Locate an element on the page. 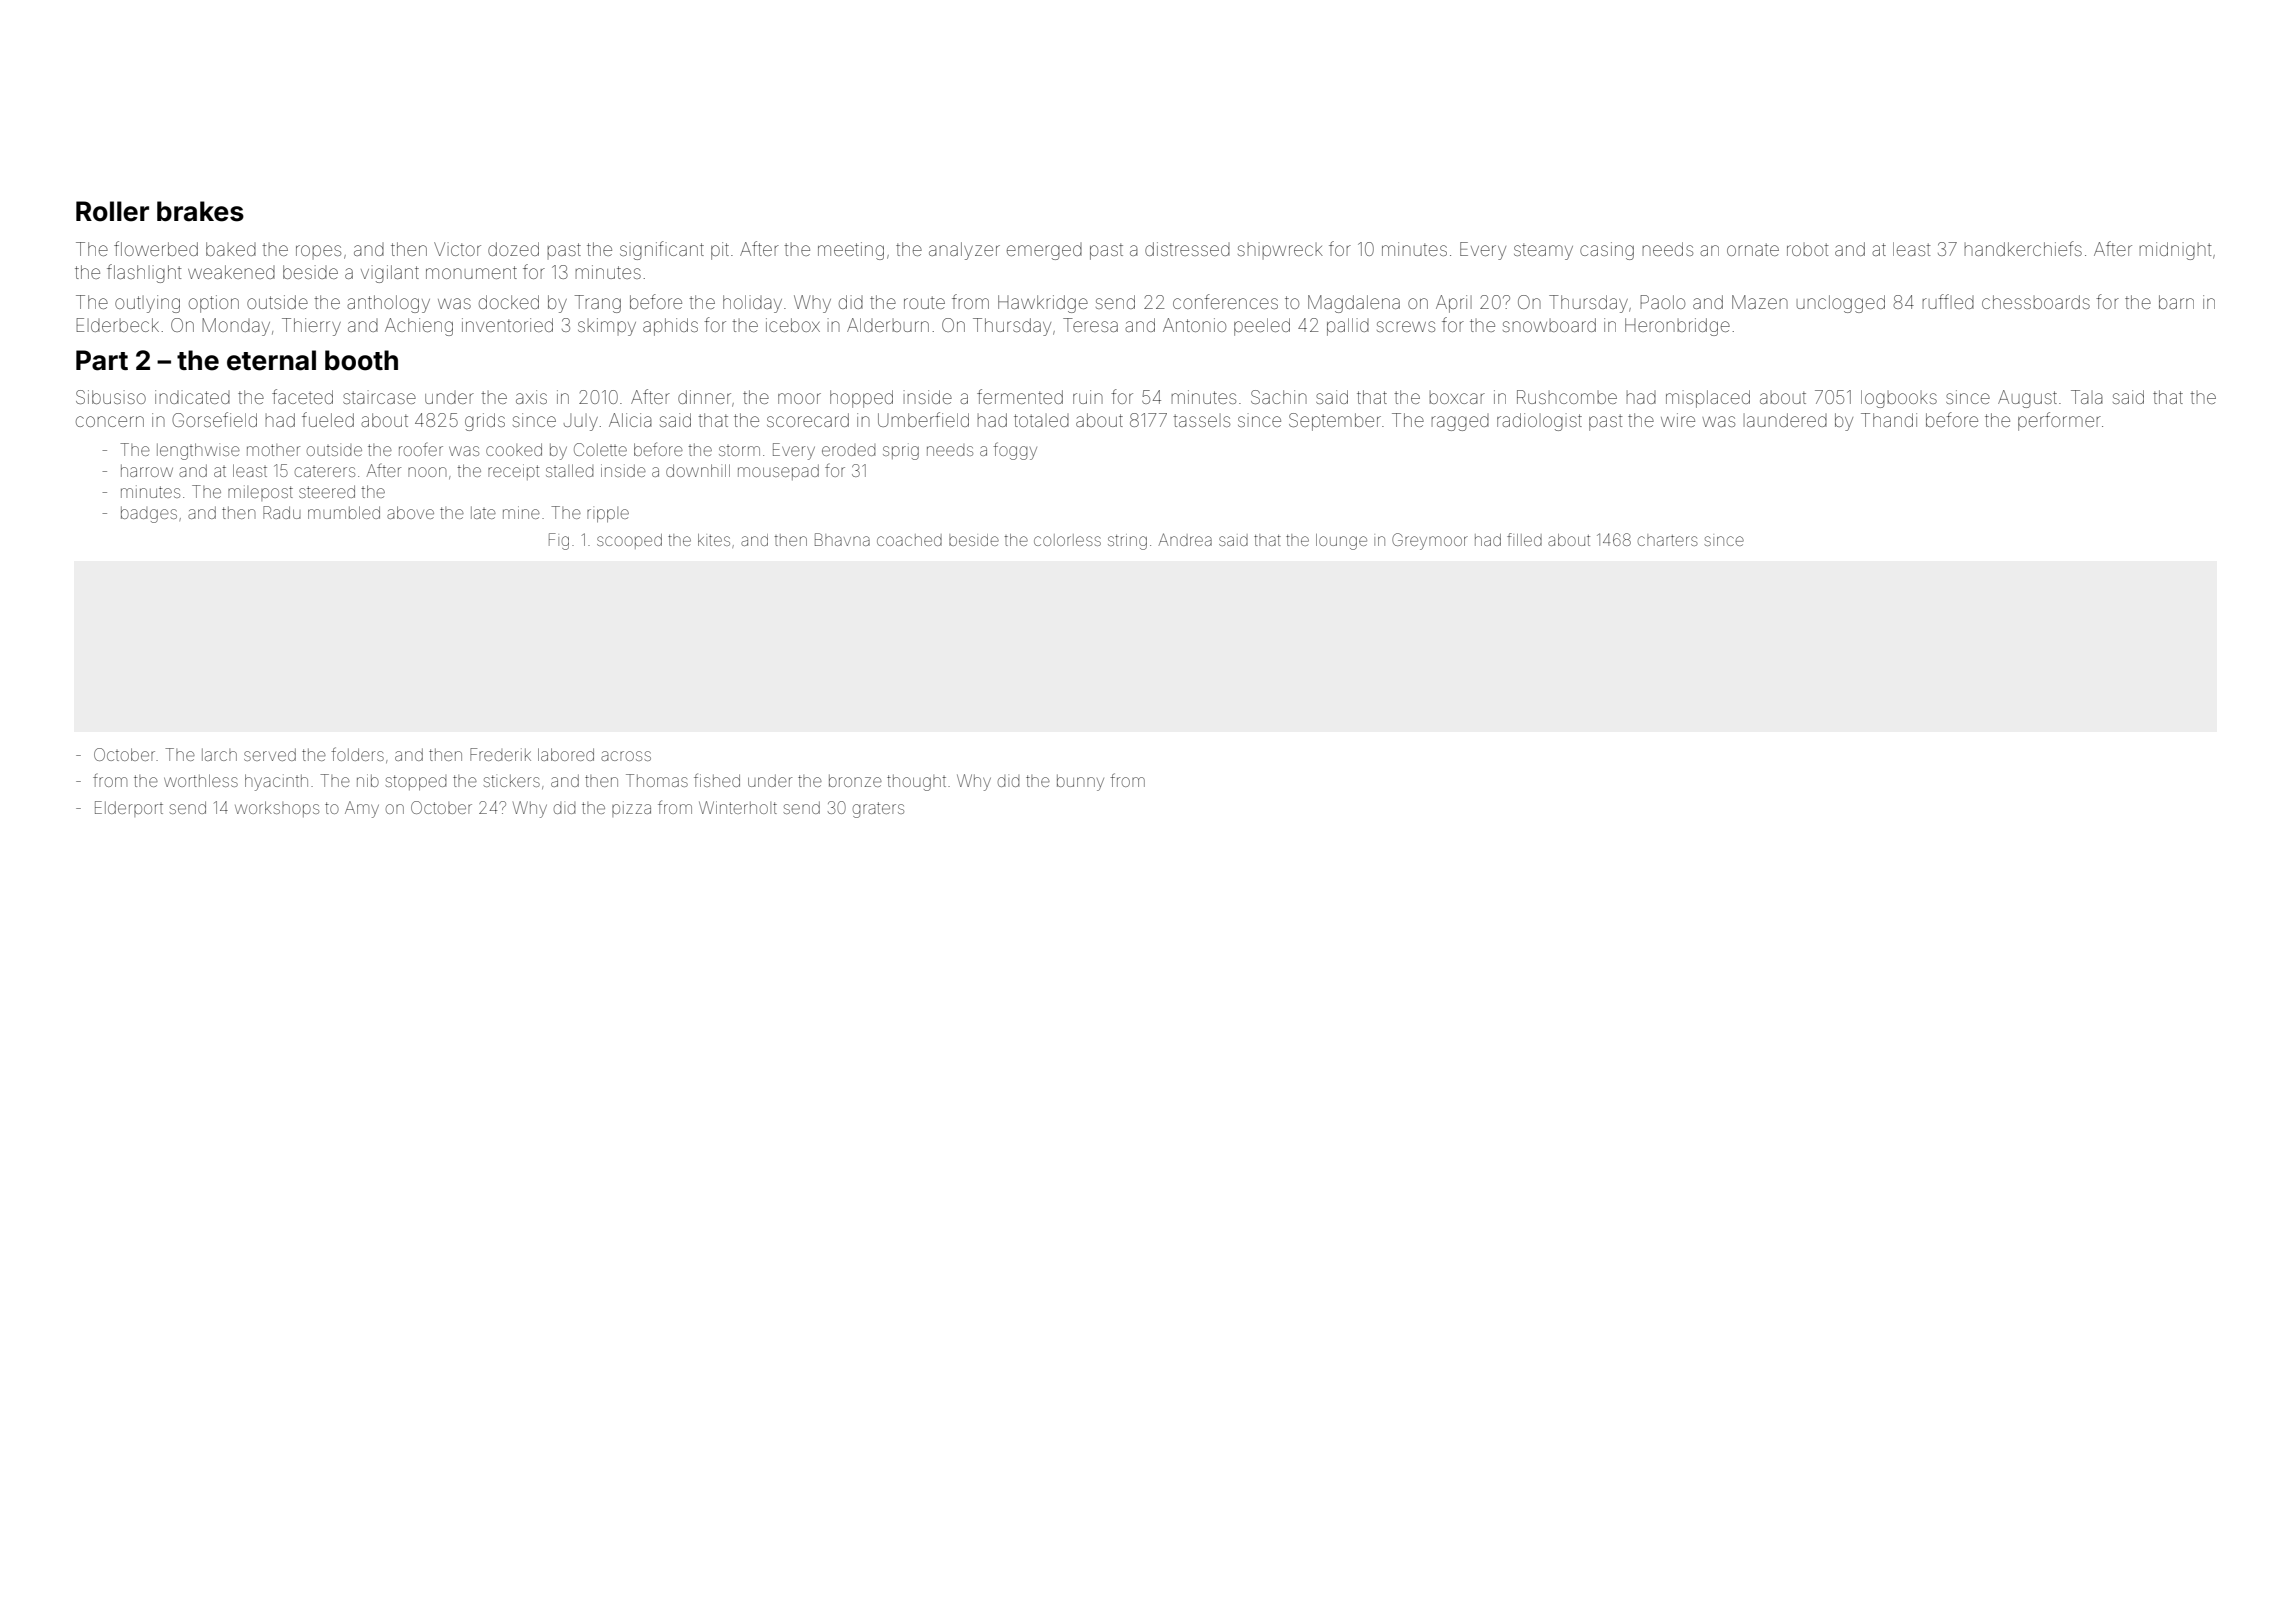  brakes is located at coordinates (200, 211).
